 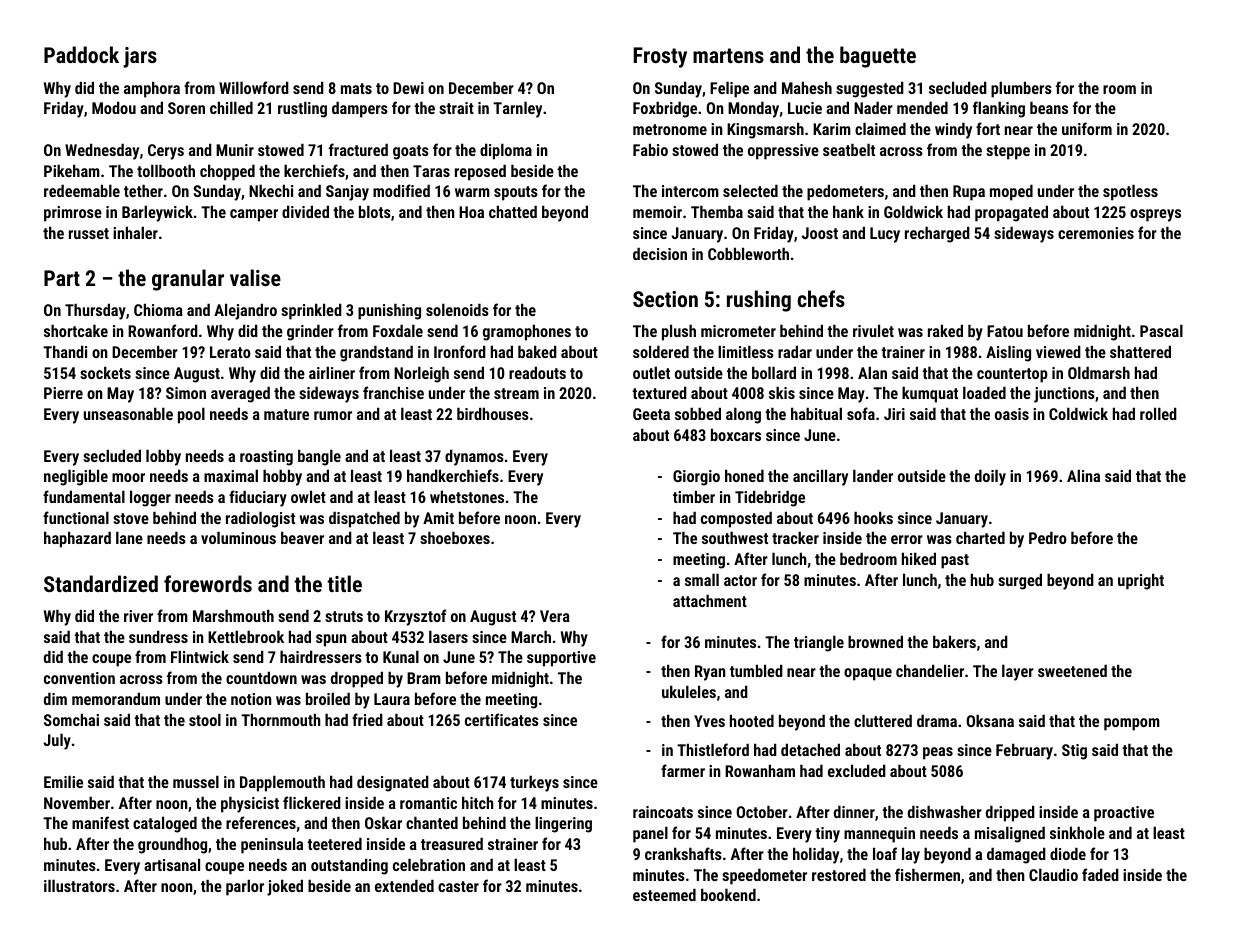 What do you see at coordinates (140, 57) in the screenshot?
I see `jars` at bounding box center [140, 57].
